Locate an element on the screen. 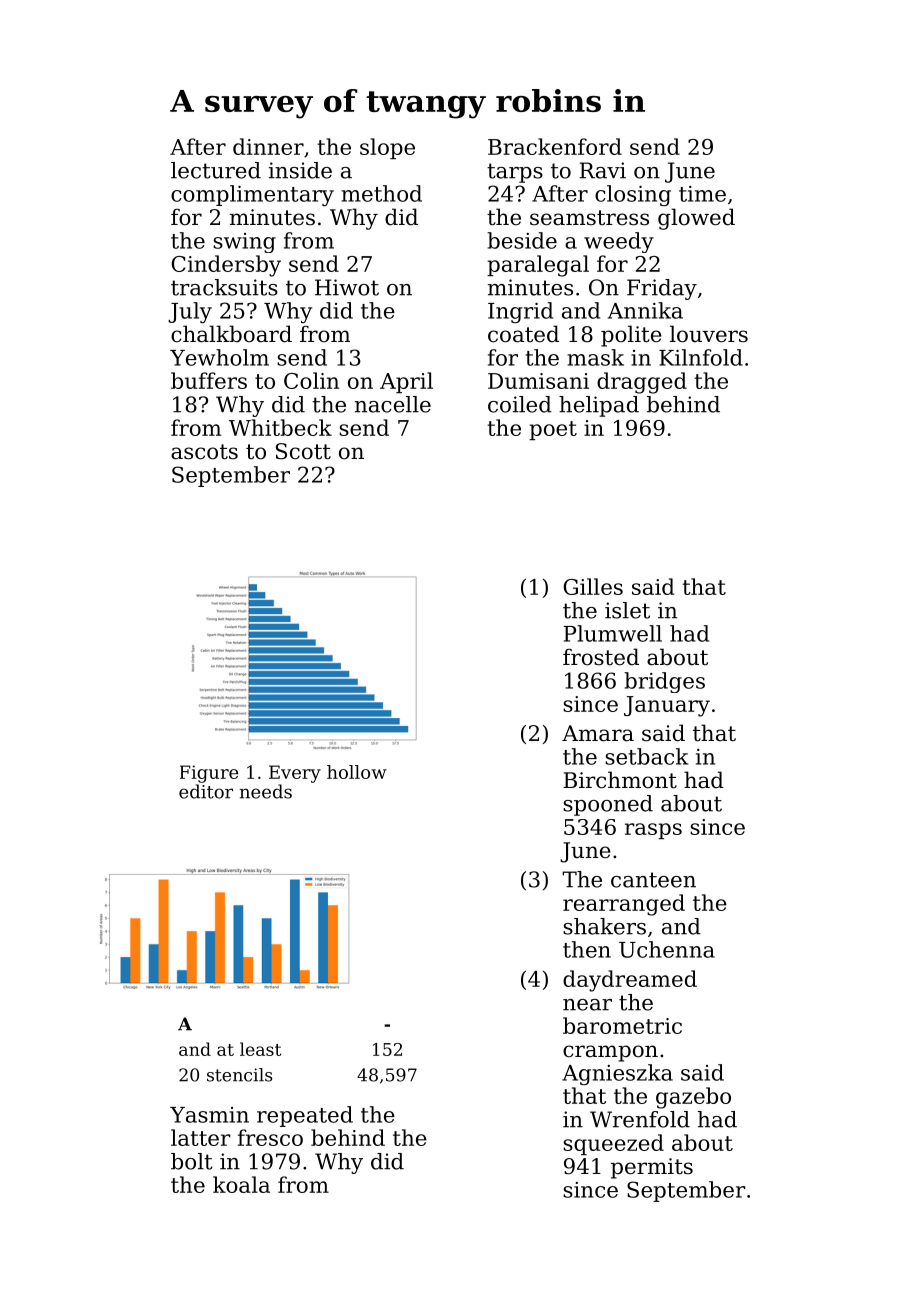  Ravi is located at coordinates (602, 170).
